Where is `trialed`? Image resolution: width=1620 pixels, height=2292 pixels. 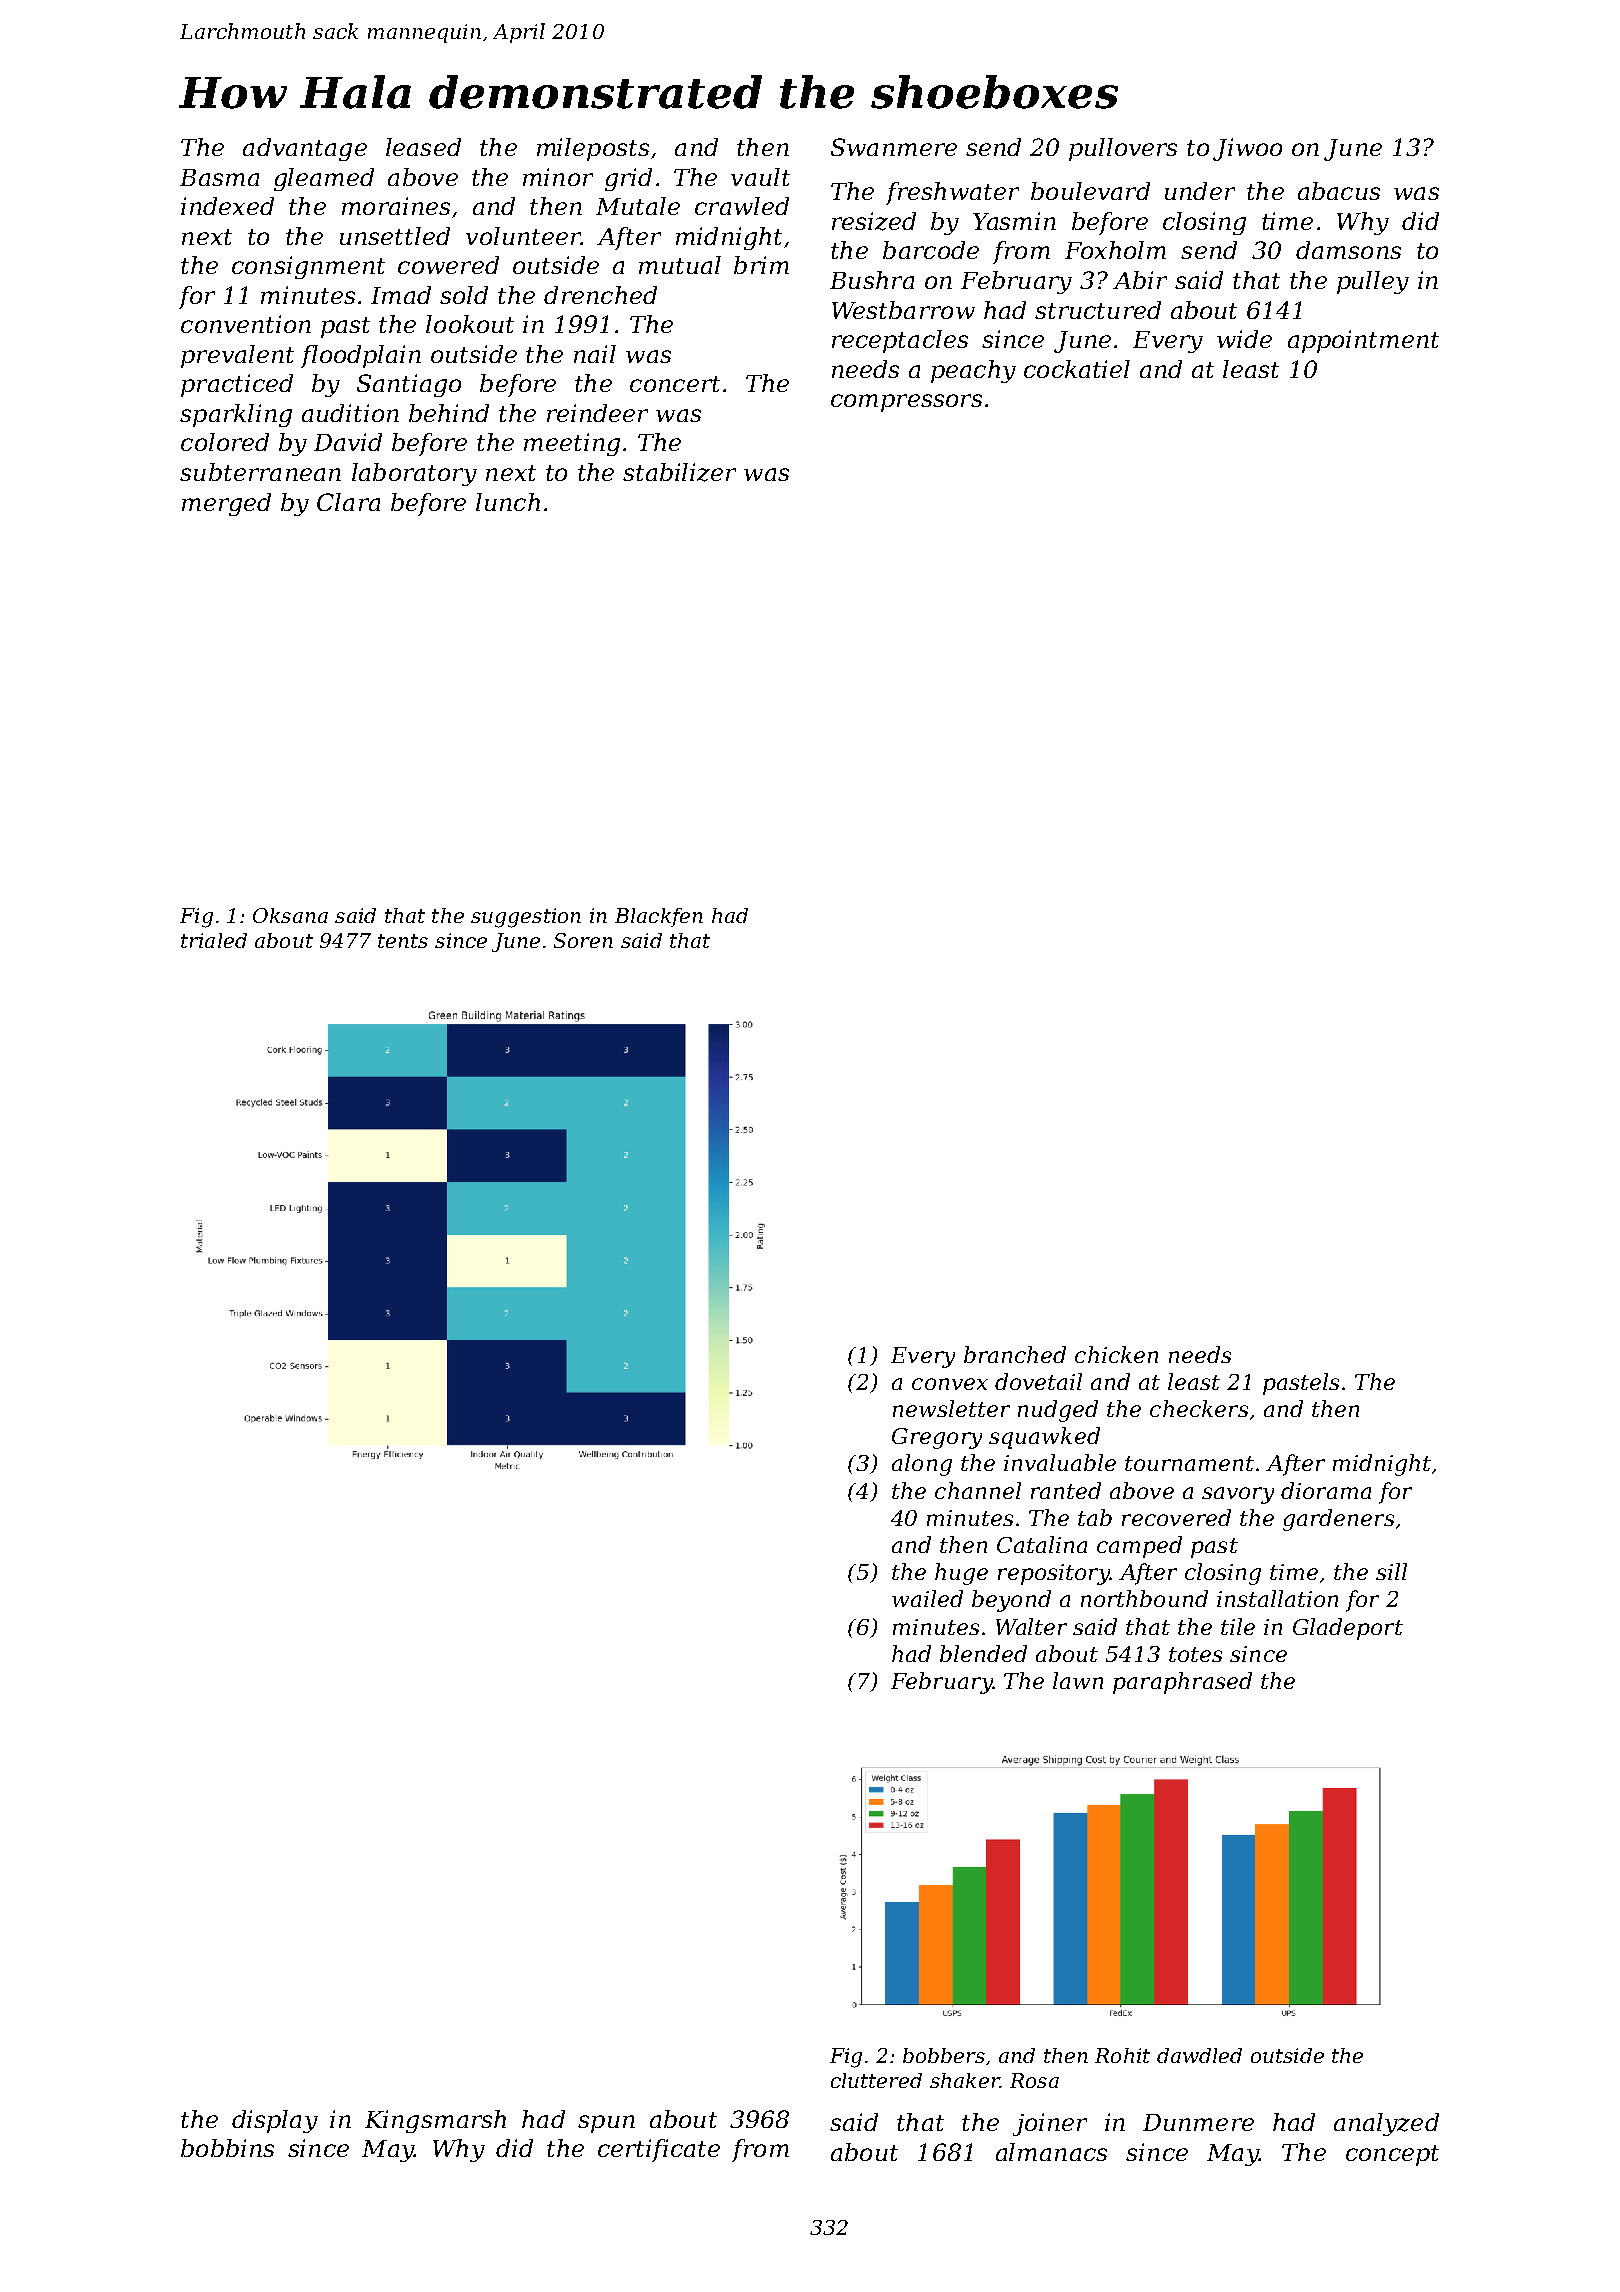
trialed is located at coordinates (214, 940).
